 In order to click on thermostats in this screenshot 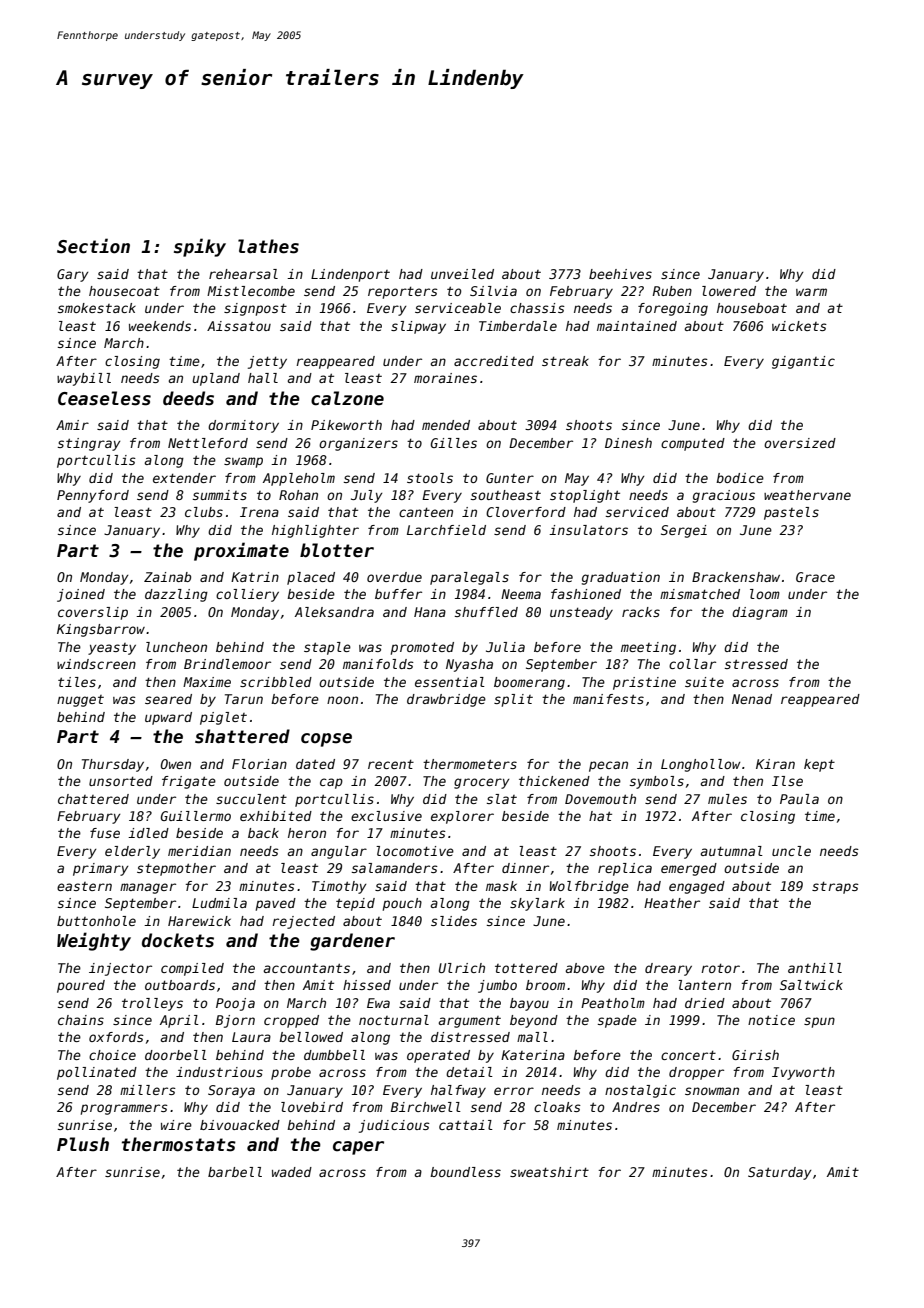, I will do `click(179, 1144)`.
